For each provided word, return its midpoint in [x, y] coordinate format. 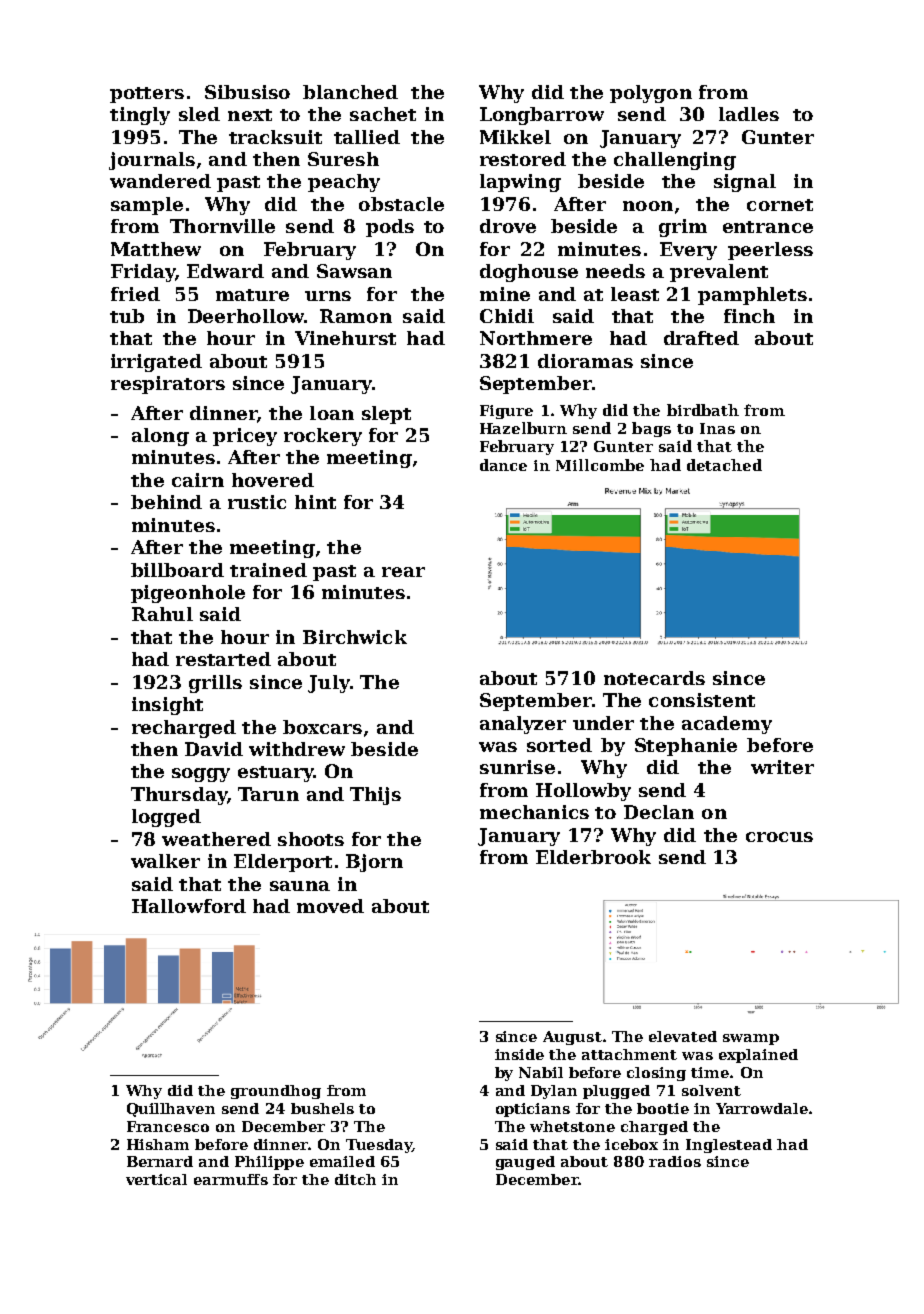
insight [167, 706]
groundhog [276, 1092]
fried [135, 294]
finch [749, 316]
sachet [383, 114]
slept [386, 415]
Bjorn [374, 863]
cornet [780, 205]
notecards [654, 678]
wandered [160, 181]
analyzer [523, 725]
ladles [749, 114]
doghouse [529, 273]
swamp [751, 1039]
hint [315, 502]
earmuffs [231, 1179]
